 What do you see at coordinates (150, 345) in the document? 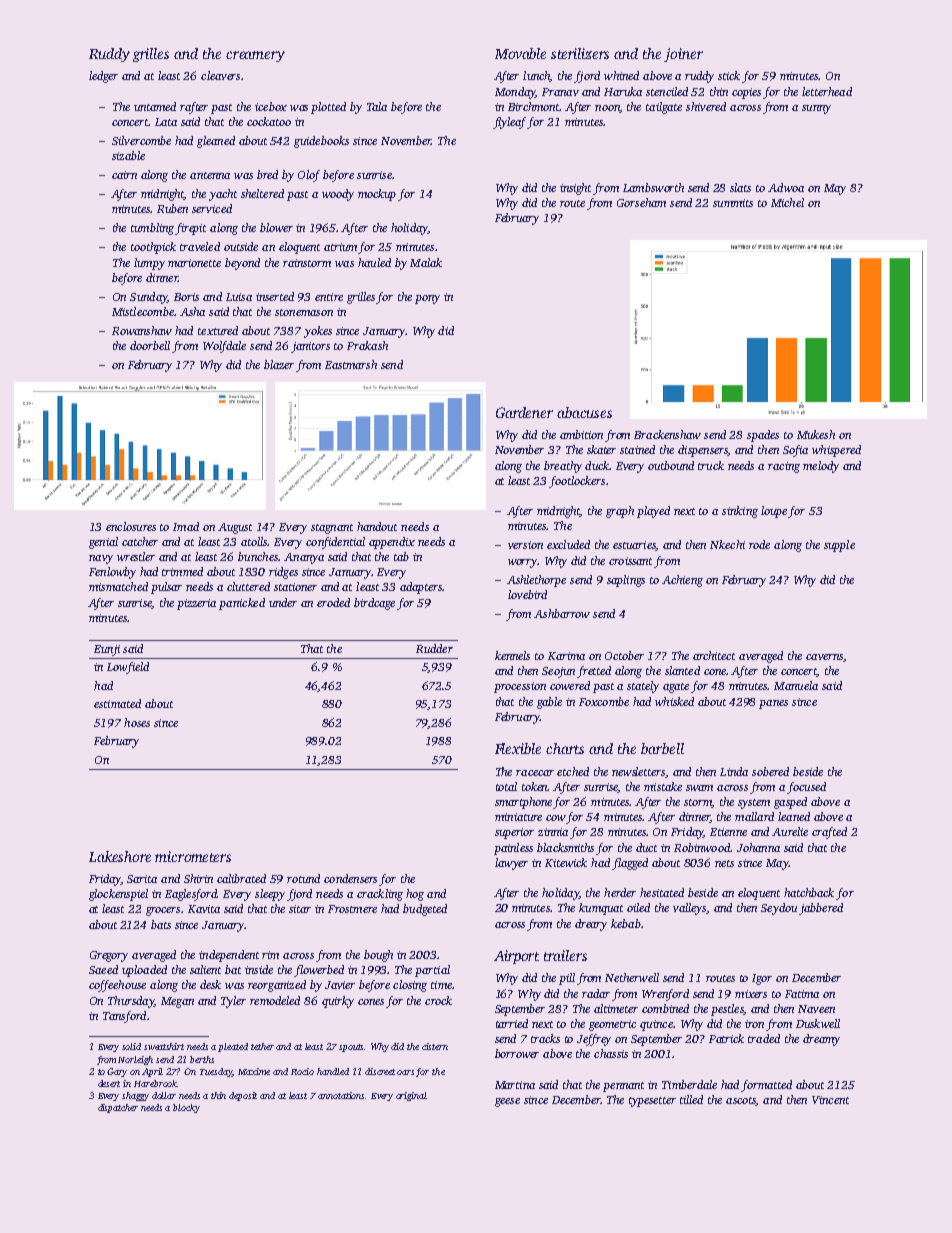
I see `doorbell` at bounding box center [150, 345].
